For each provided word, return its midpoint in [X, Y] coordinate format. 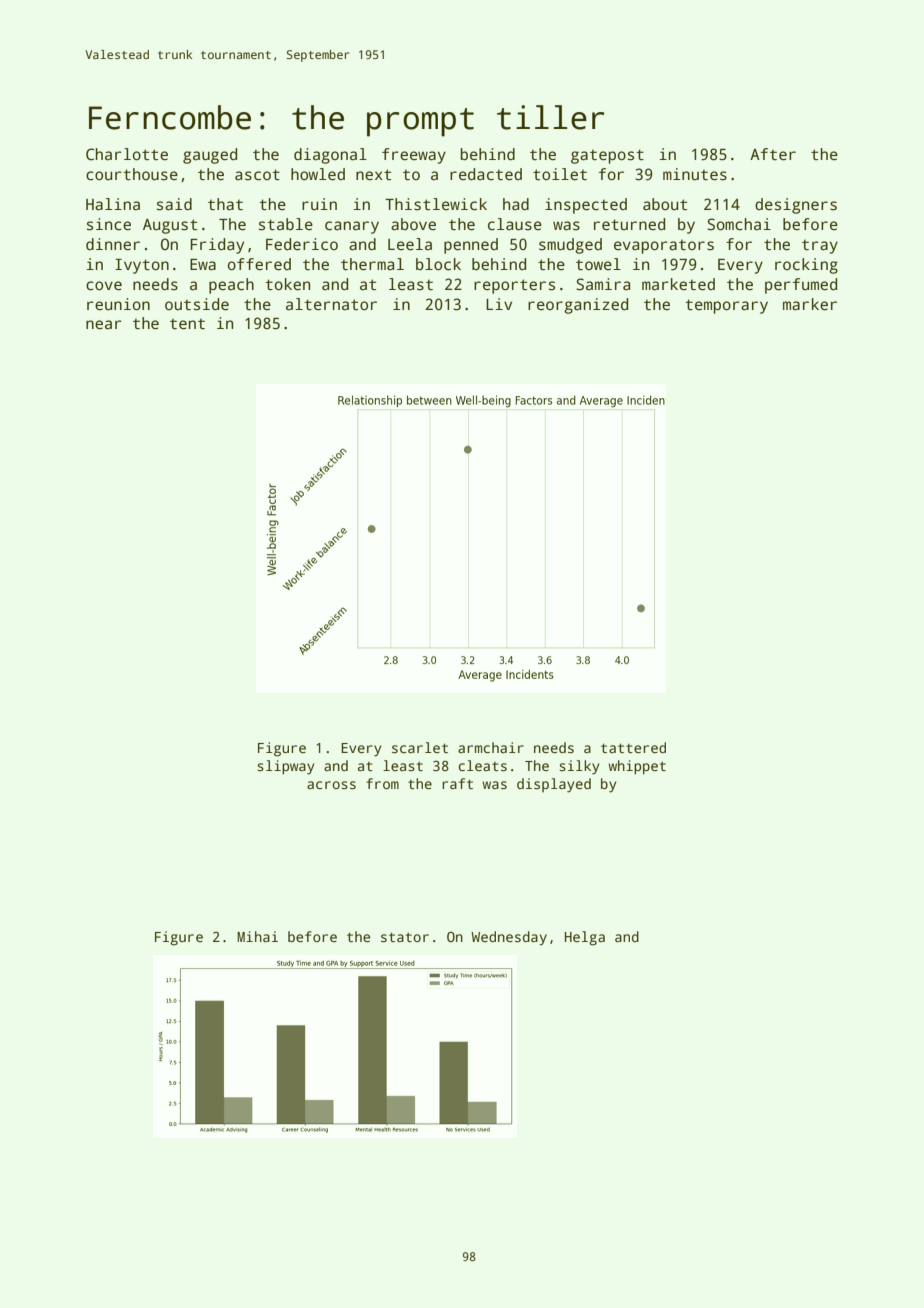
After [773, 154]
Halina [113, 204]
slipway [285, 767]
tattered [633, 747]
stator [405, 937]
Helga [585, 938]
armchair [491, 747]
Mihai [257, 936]
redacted [486, 174]
